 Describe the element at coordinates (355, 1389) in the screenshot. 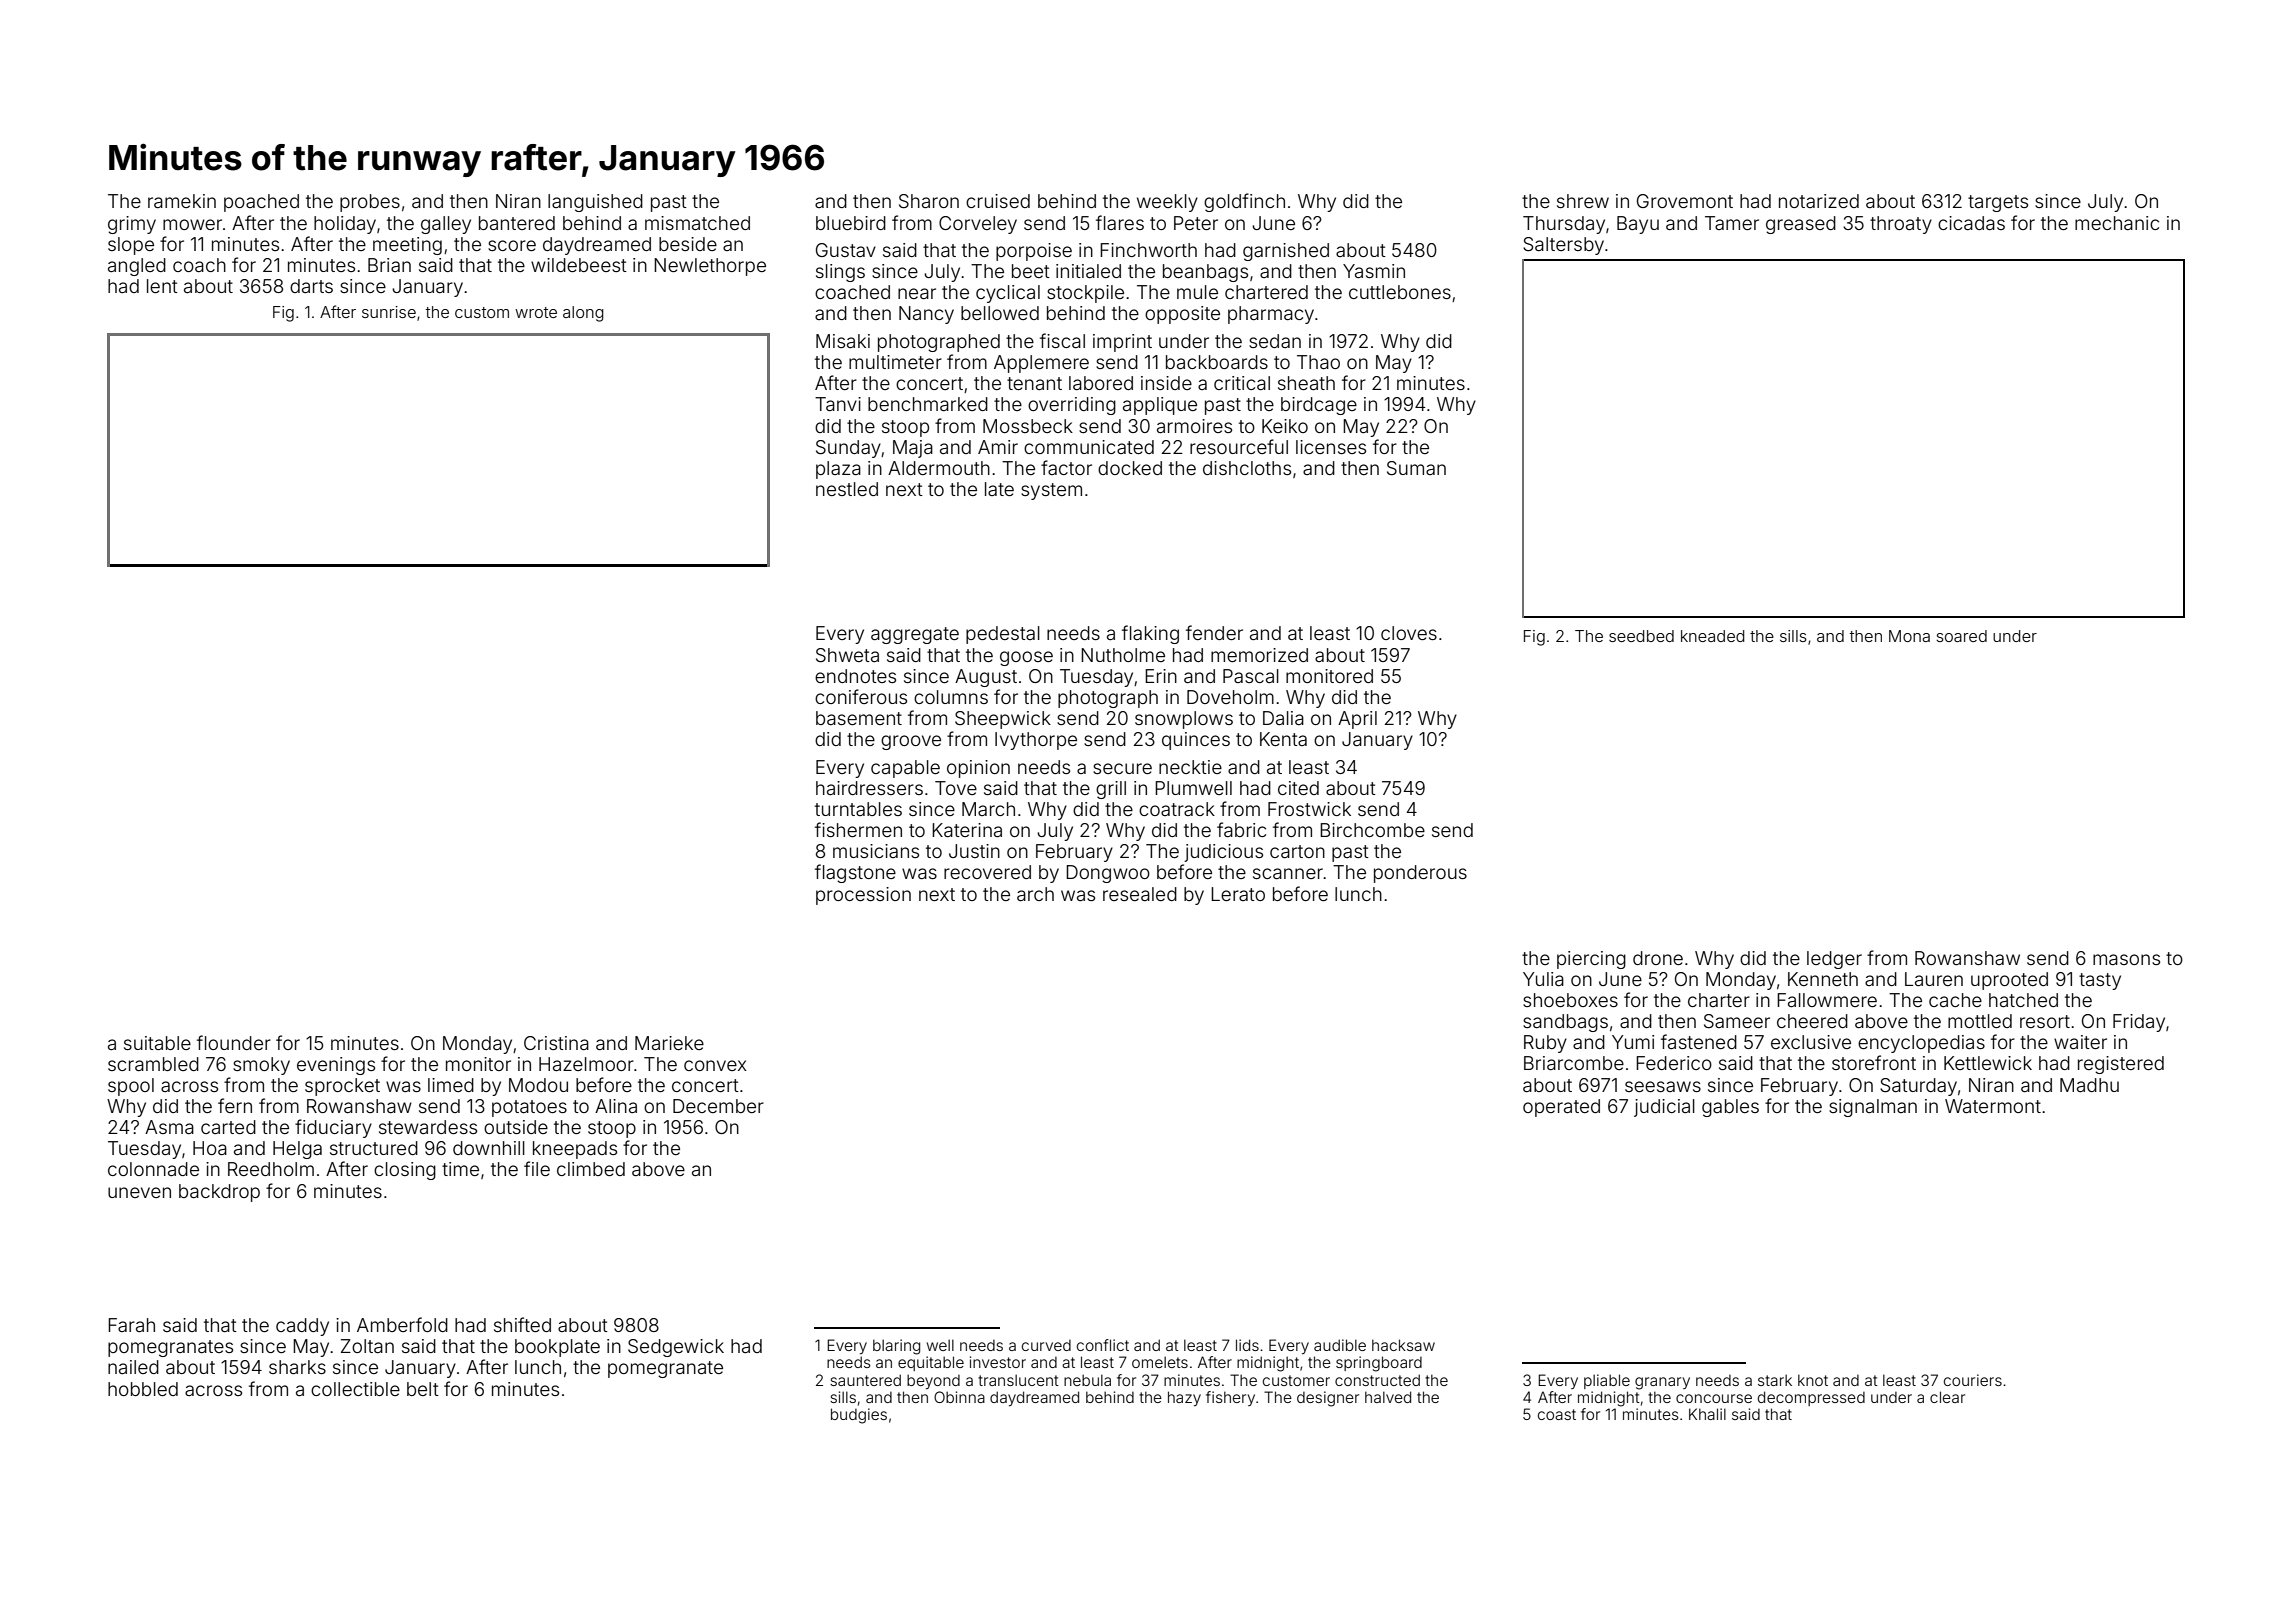

I see `collectible` at that location.
